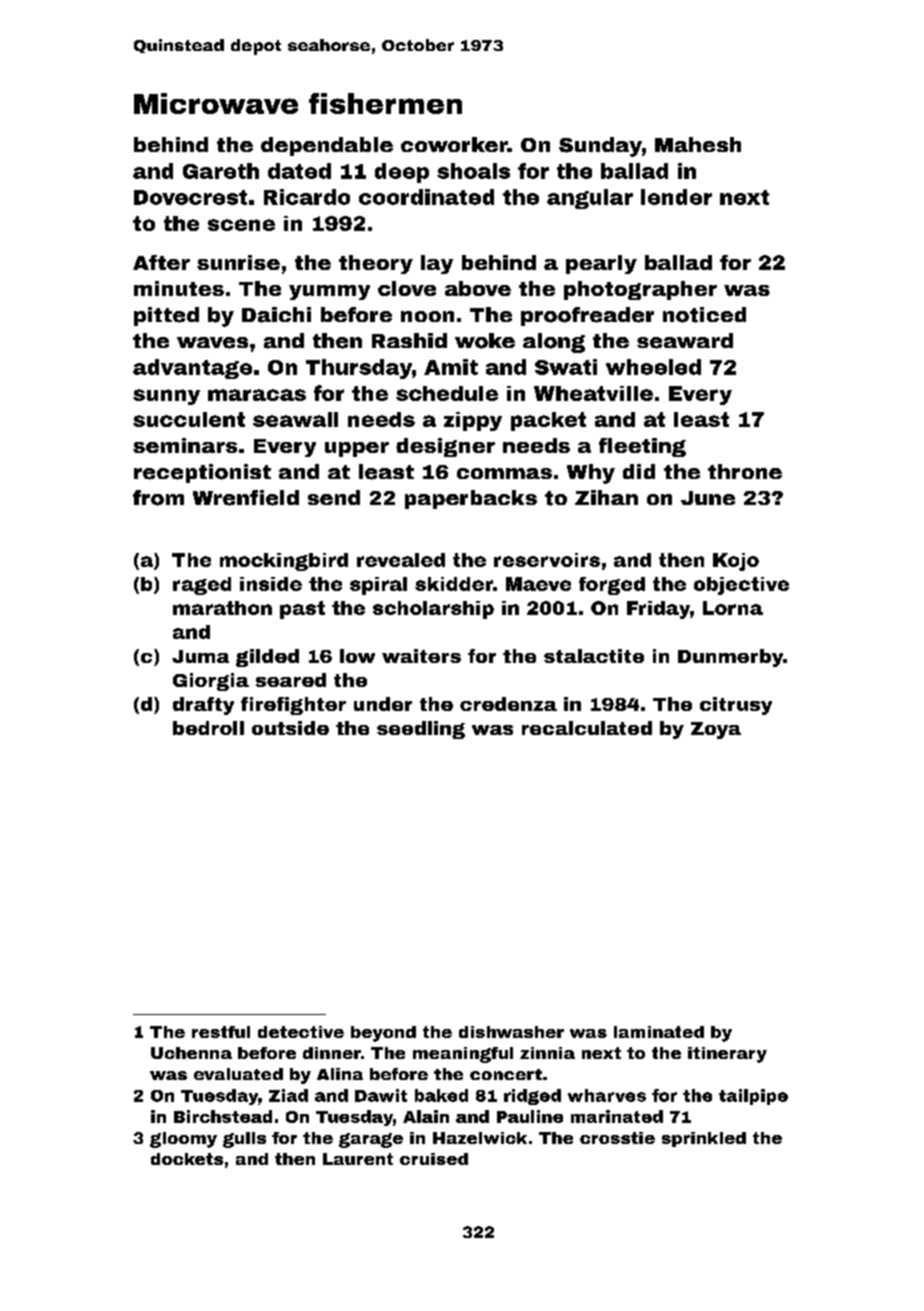 This screenshot has width=924, height=1311. What do you see at coordinates (642, 447) in the screenshot?
I see `fleeting` at bounding box center [642, 447].
